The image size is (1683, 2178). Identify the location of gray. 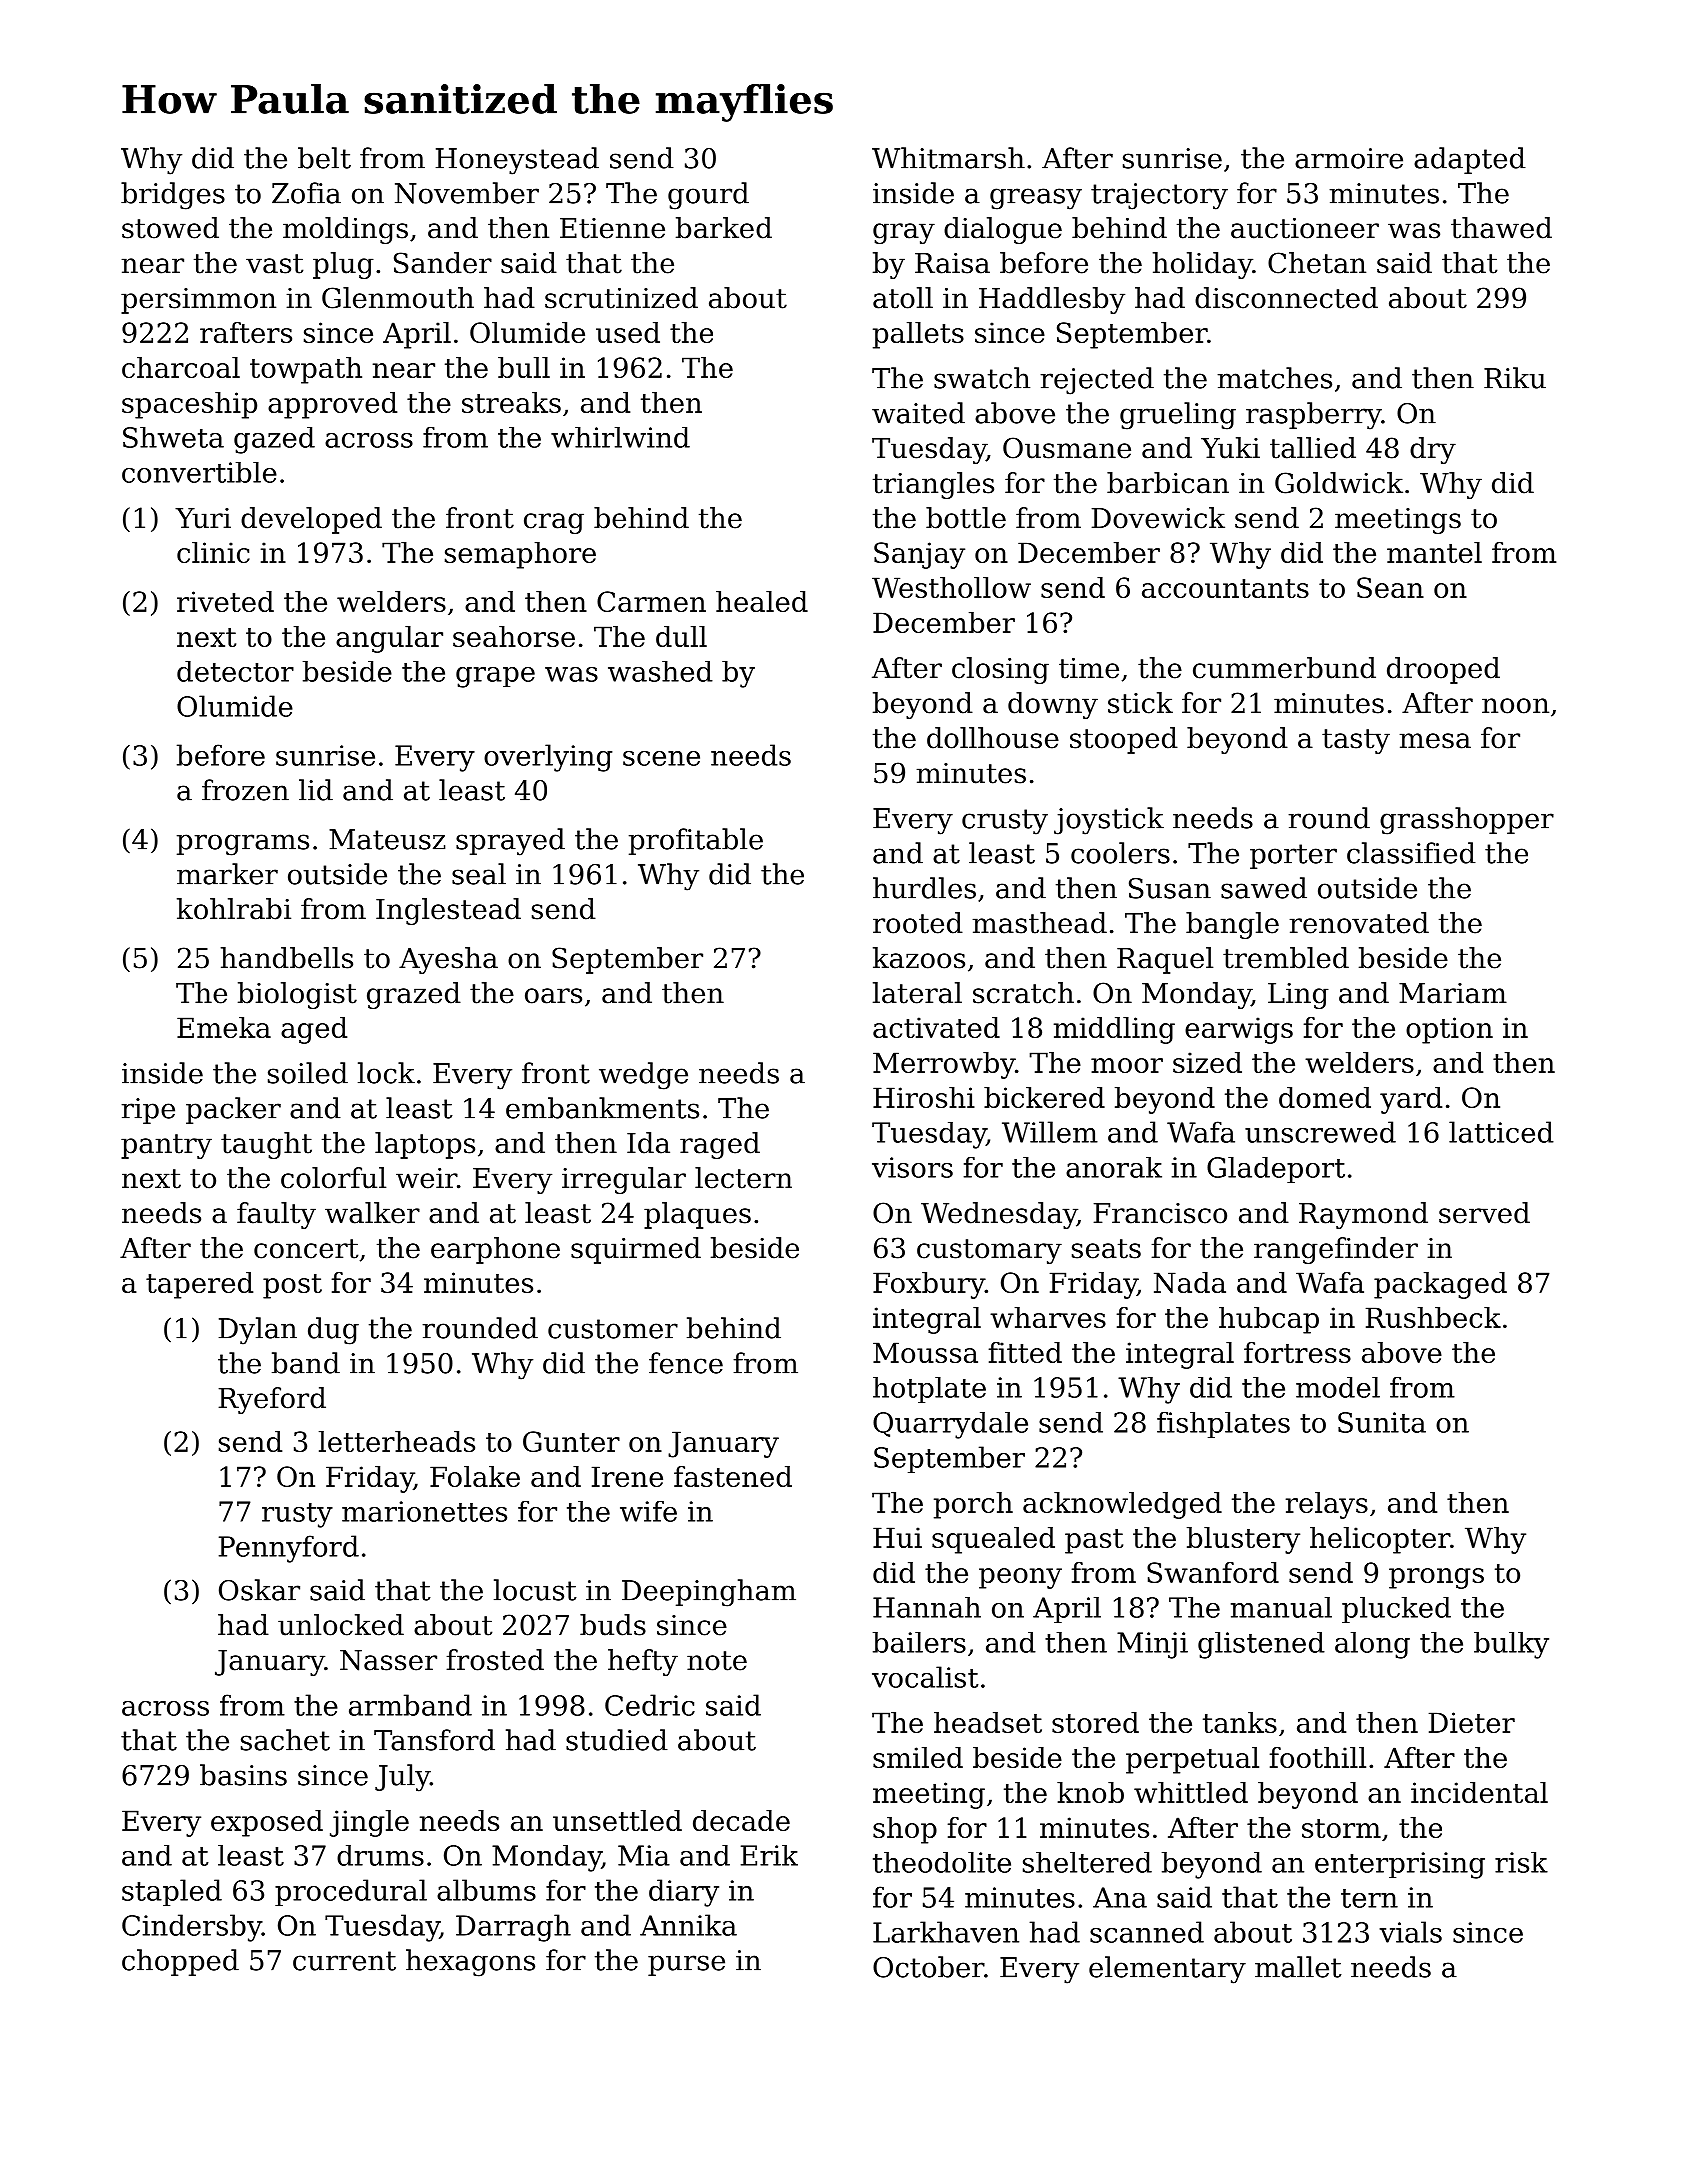
(904, 233).
